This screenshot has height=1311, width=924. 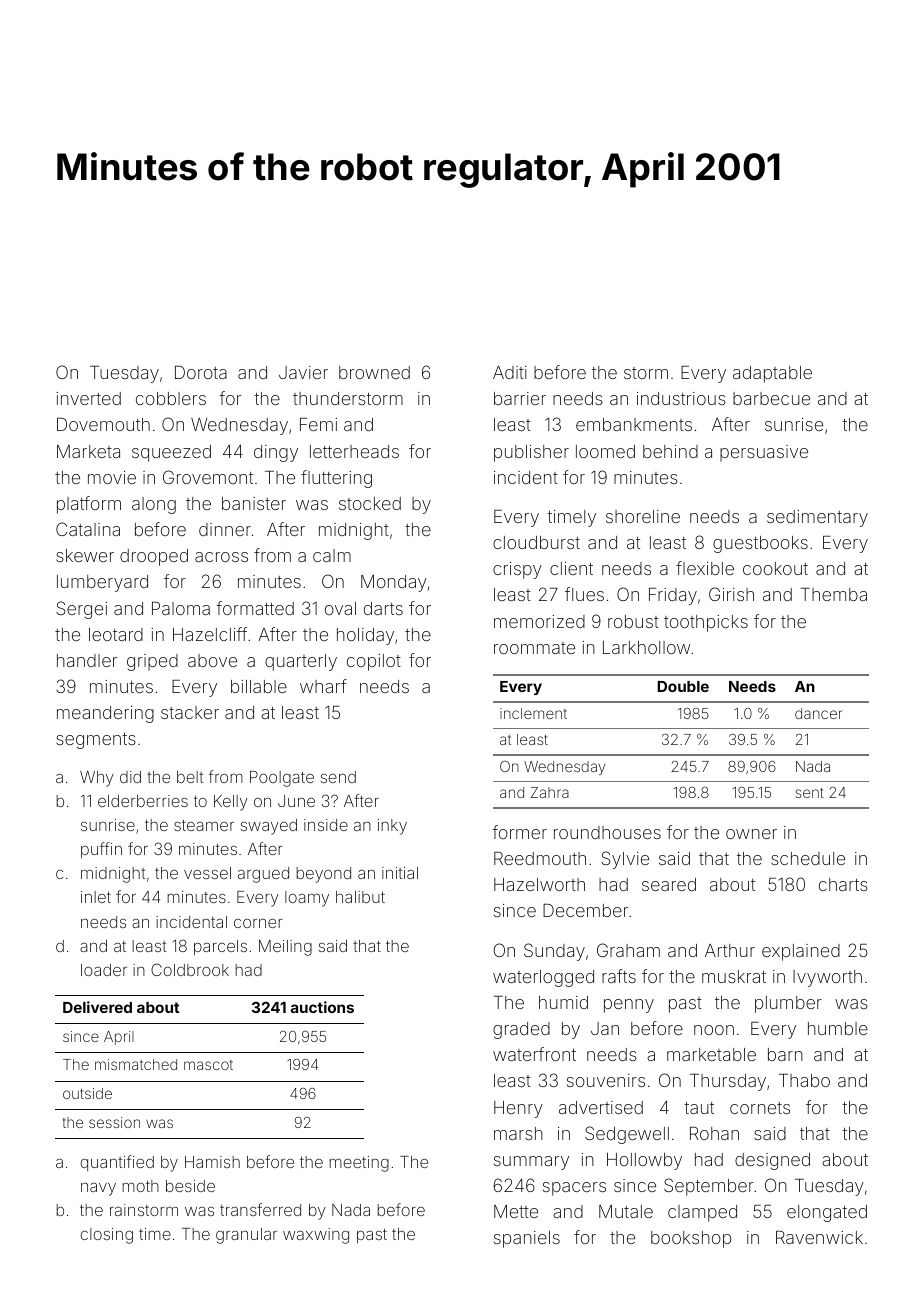 I want to click on sedimentary, so click(x=817, y=518).
